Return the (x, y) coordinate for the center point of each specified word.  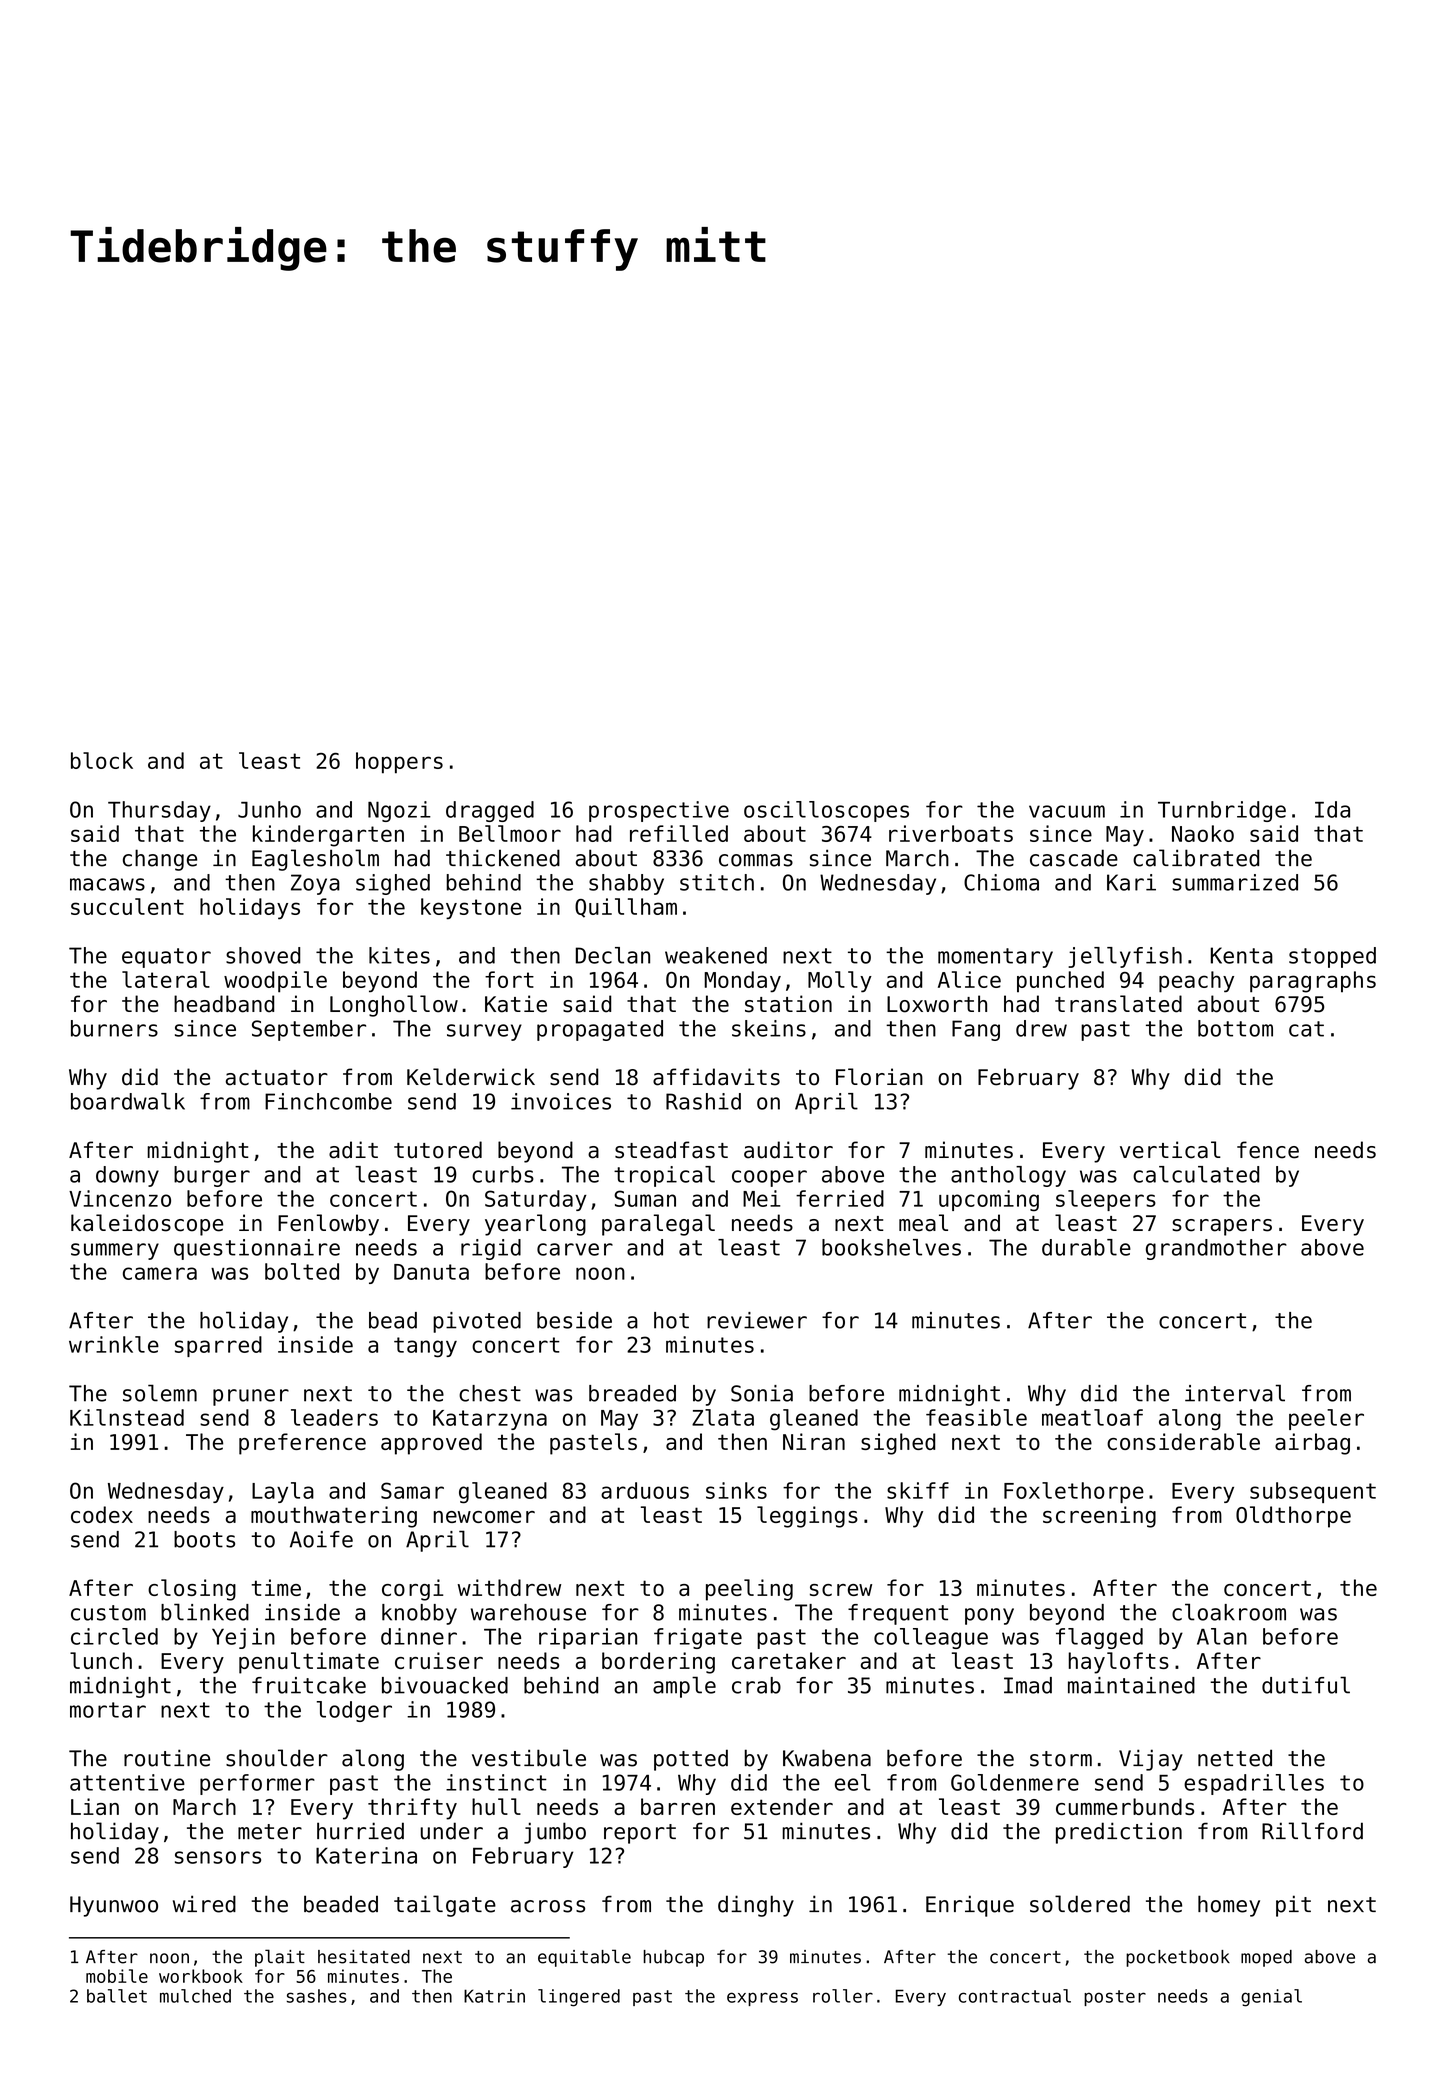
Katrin (494, 1996)
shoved (263, 955)
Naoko (1203, 833)
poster (1115, 1998)
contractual (1015, 1996)
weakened (716, 955)
